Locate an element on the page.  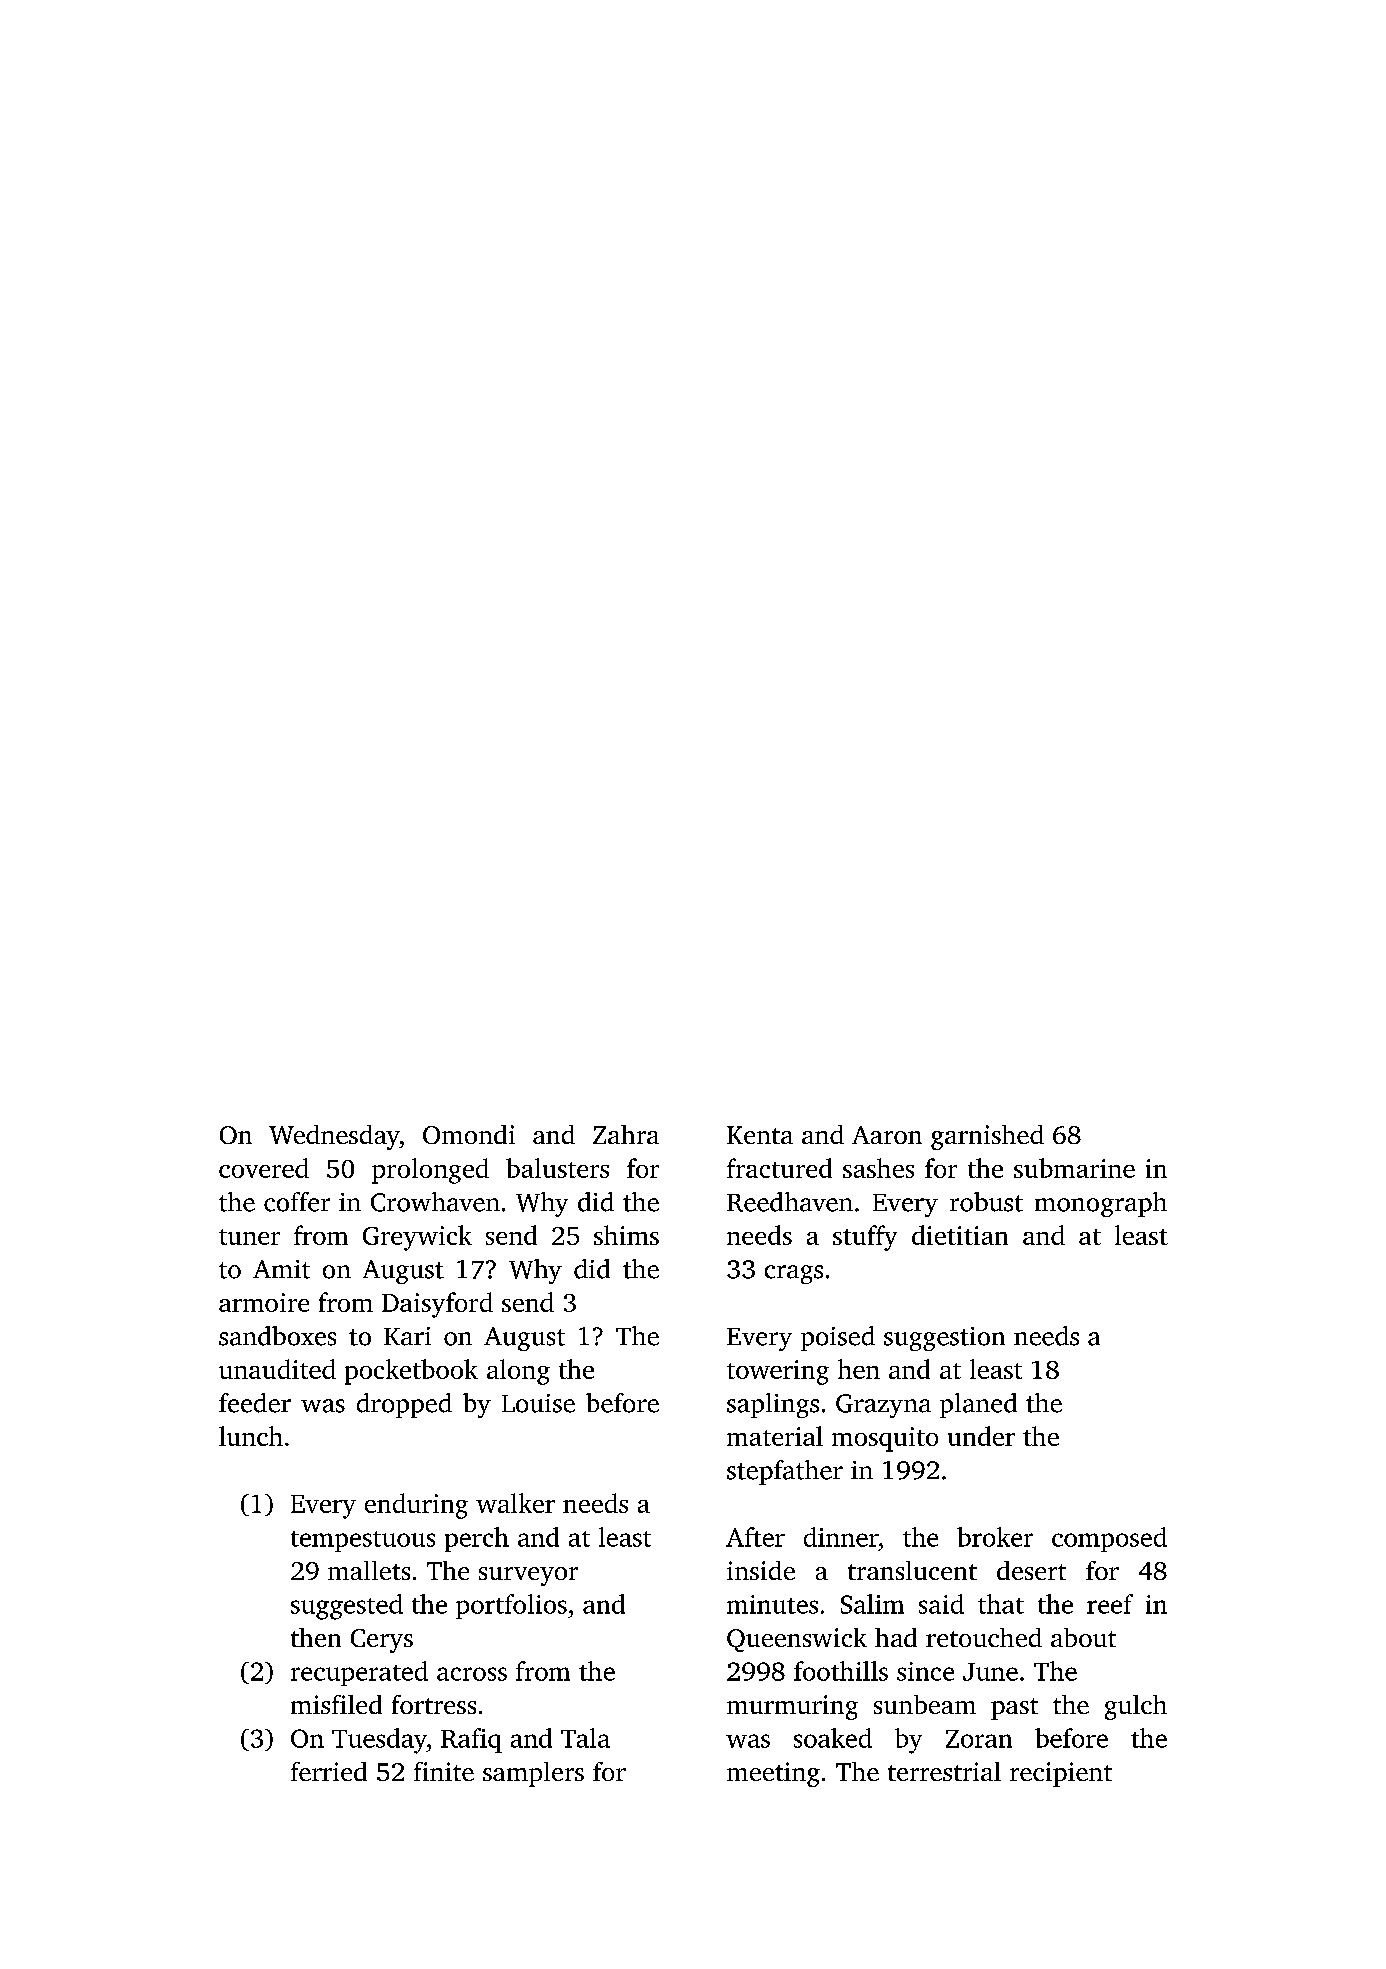
composed is located at coordinates (1109, 1539).
